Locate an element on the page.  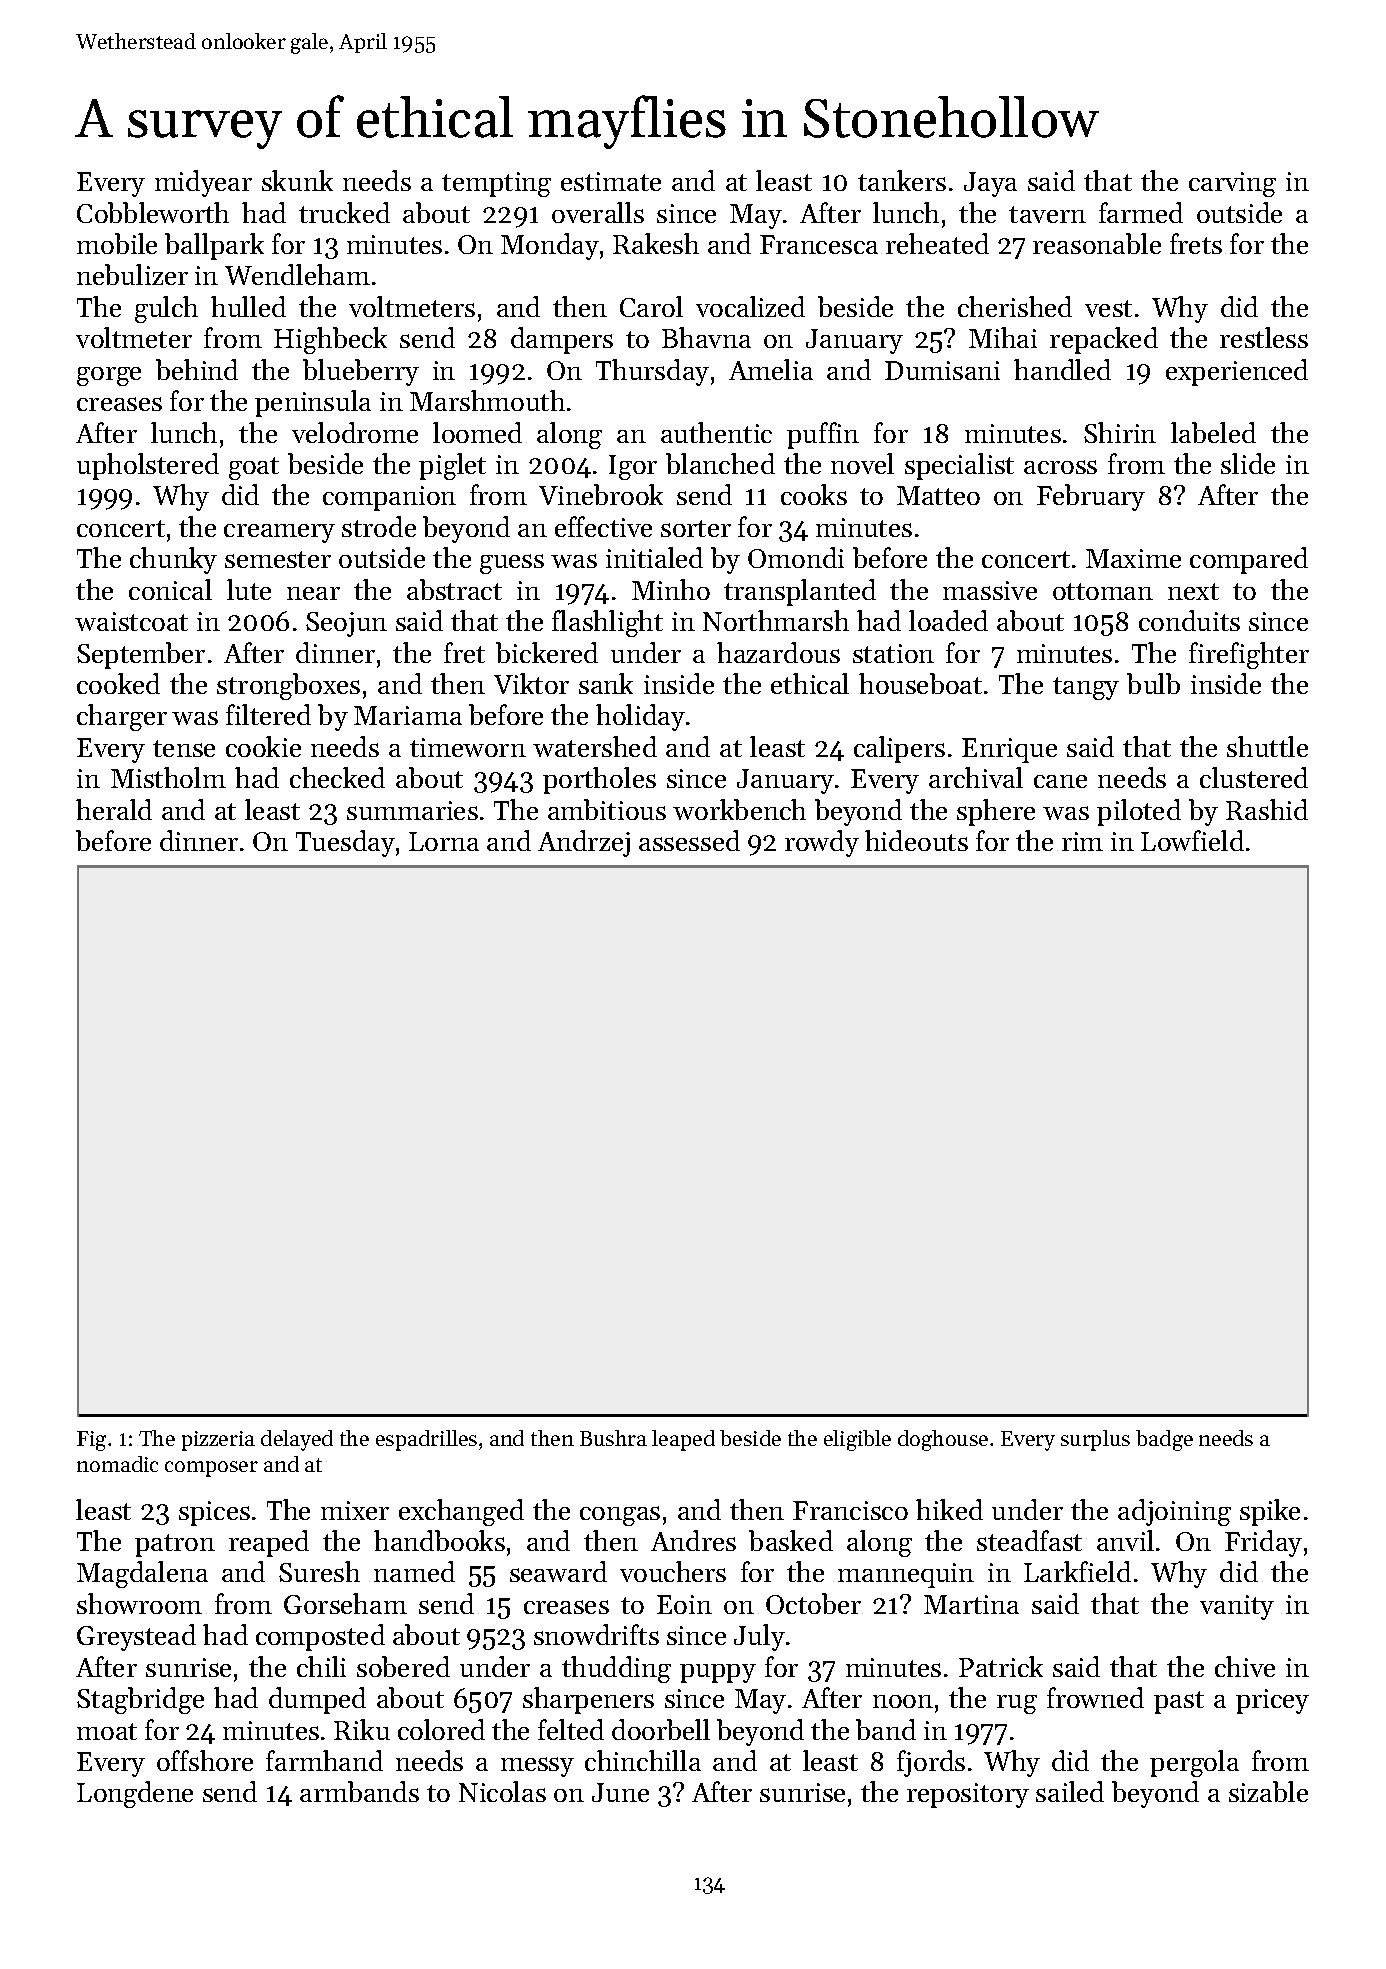
tavern is located at coordinates (1047, 214).
